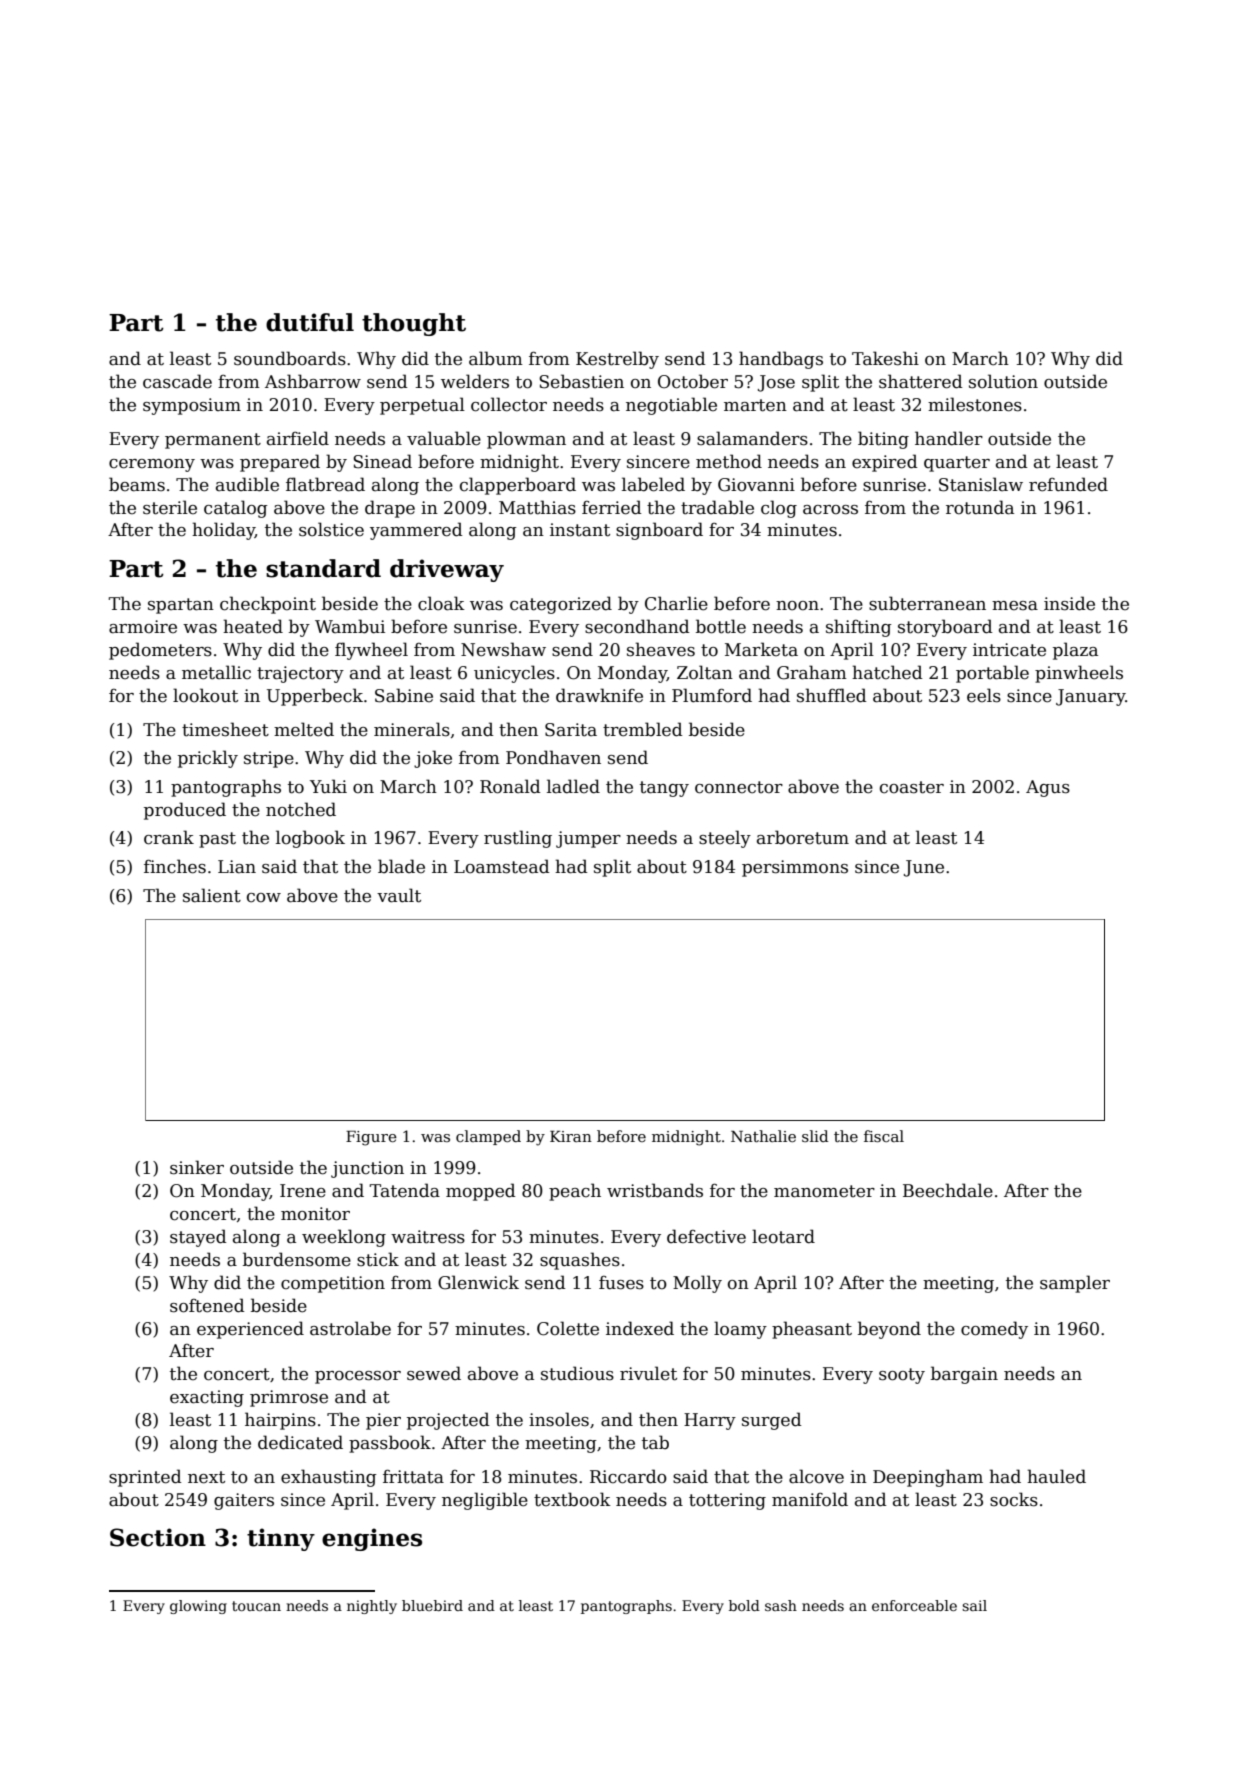 This page has width=1250, height=1768. I want to click on textbook, so click(572, 1499).
